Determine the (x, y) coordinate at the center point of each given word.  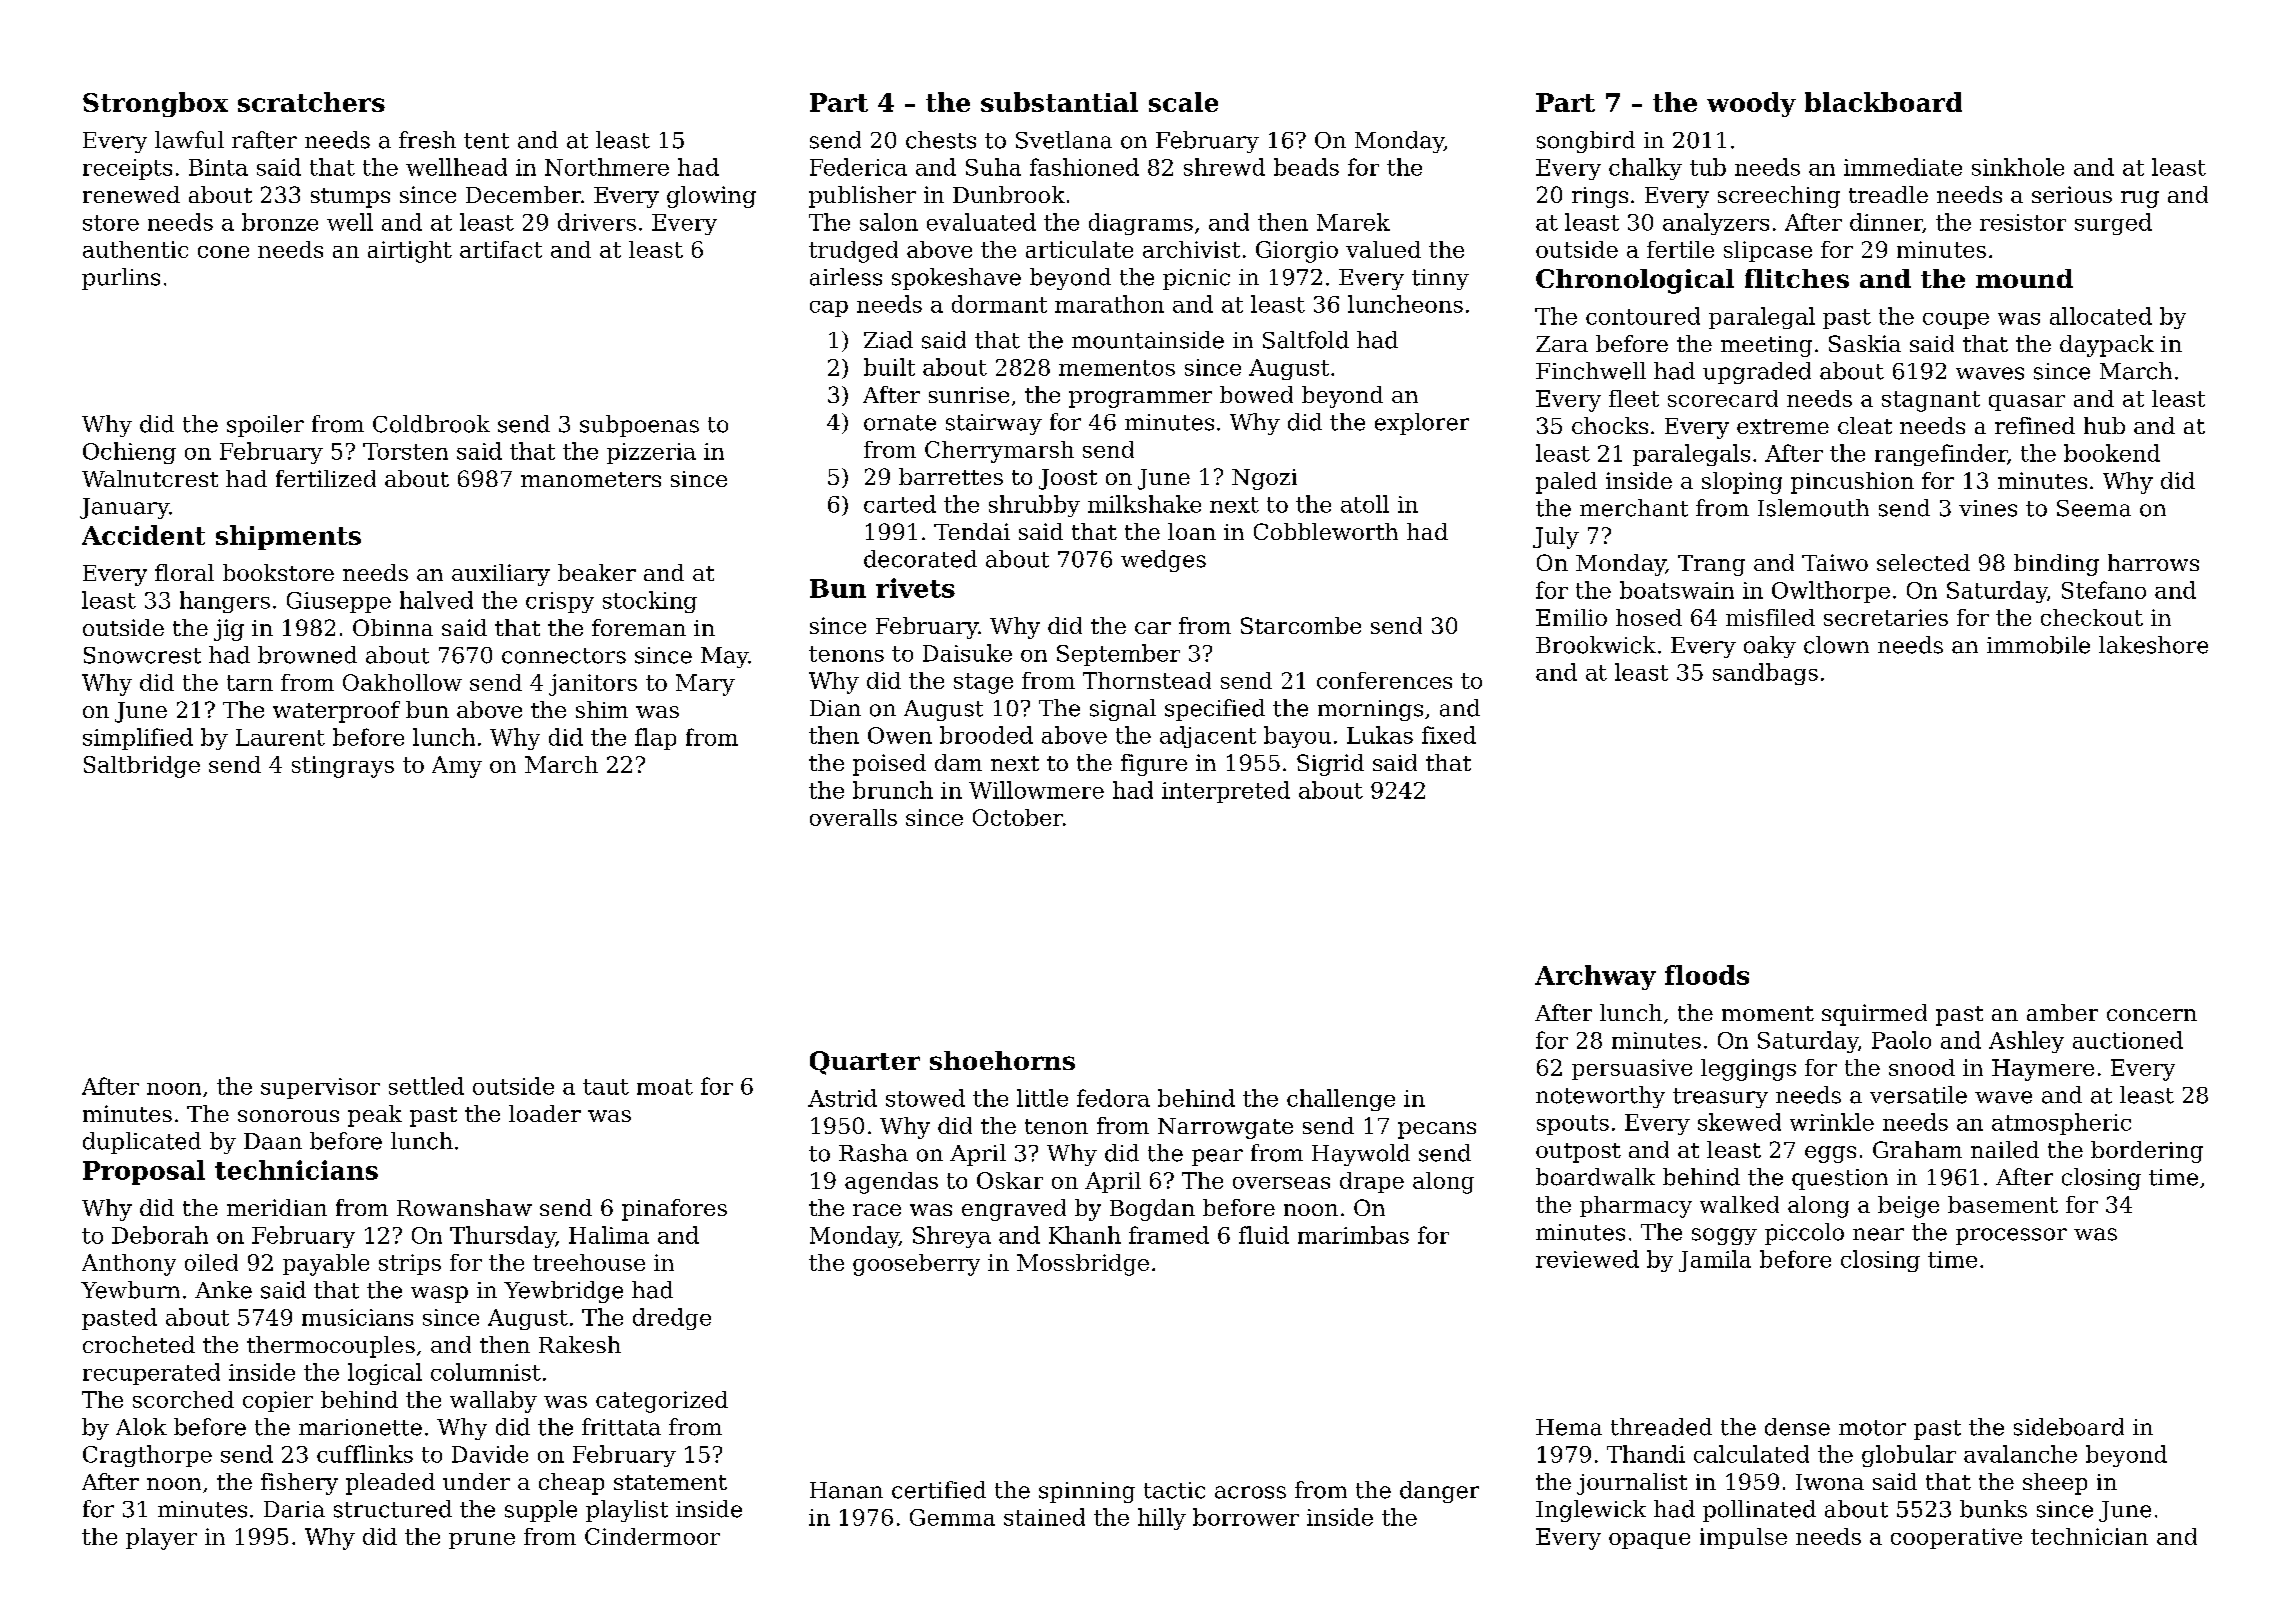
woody (1751, 104)
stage (983, 683)
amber (2062, 1012)
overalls (853, 817)
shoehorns (1002, 1060)
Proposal (144, 1172)
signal (1123, 710)
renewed (131, 194)
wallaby (493, 1402)
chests (941, 140)
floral (184, 572)
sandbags (1765, 674)
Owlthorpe (1831, 592)
